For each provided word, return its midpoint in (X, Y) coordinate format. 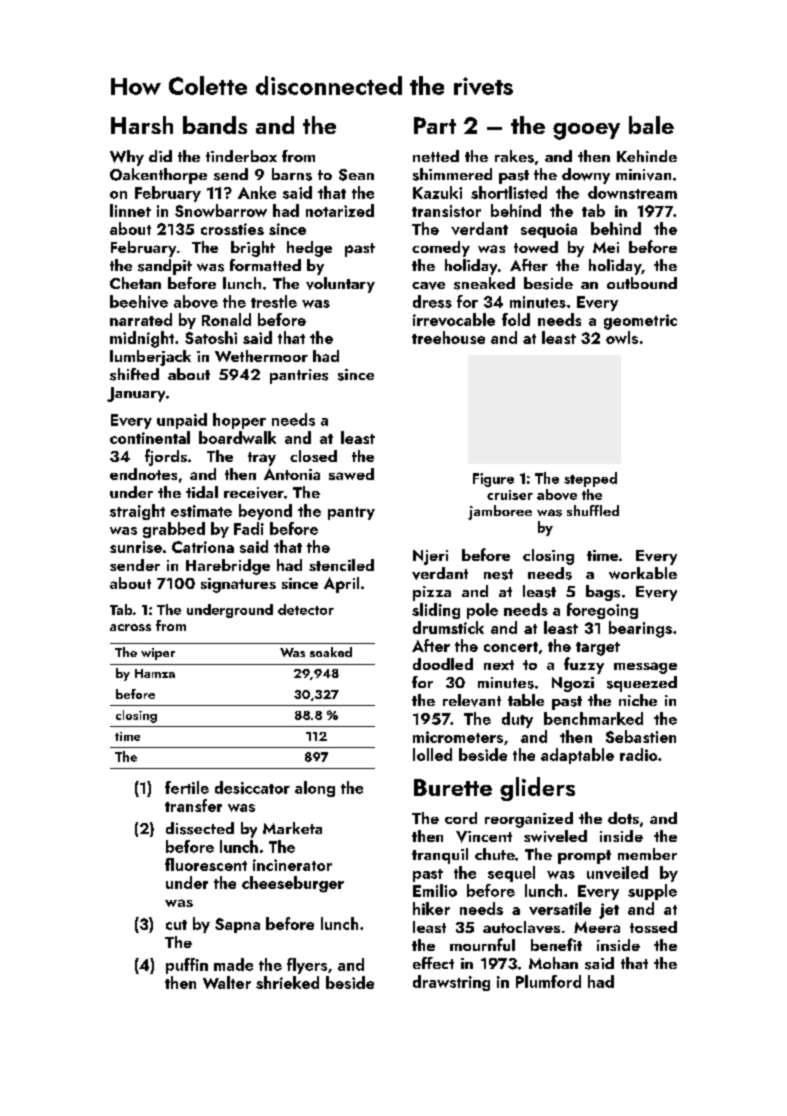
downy (586, 176)
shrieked (287, 982)
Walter (227, 982)
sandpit (165, 267)
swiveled (555, 836)
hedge (309, 249)
